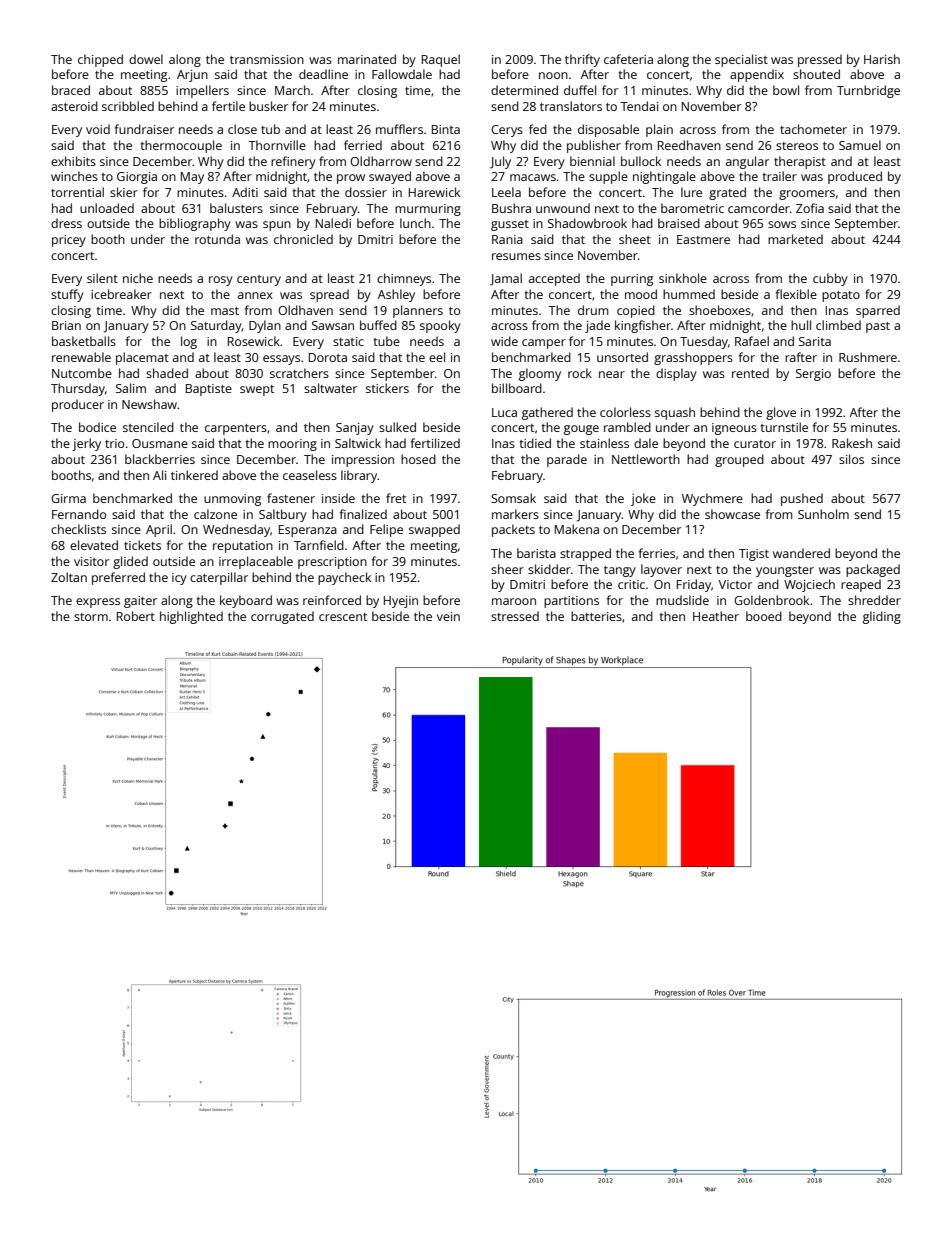  I want to click on basketballs, so click(84, 341).
